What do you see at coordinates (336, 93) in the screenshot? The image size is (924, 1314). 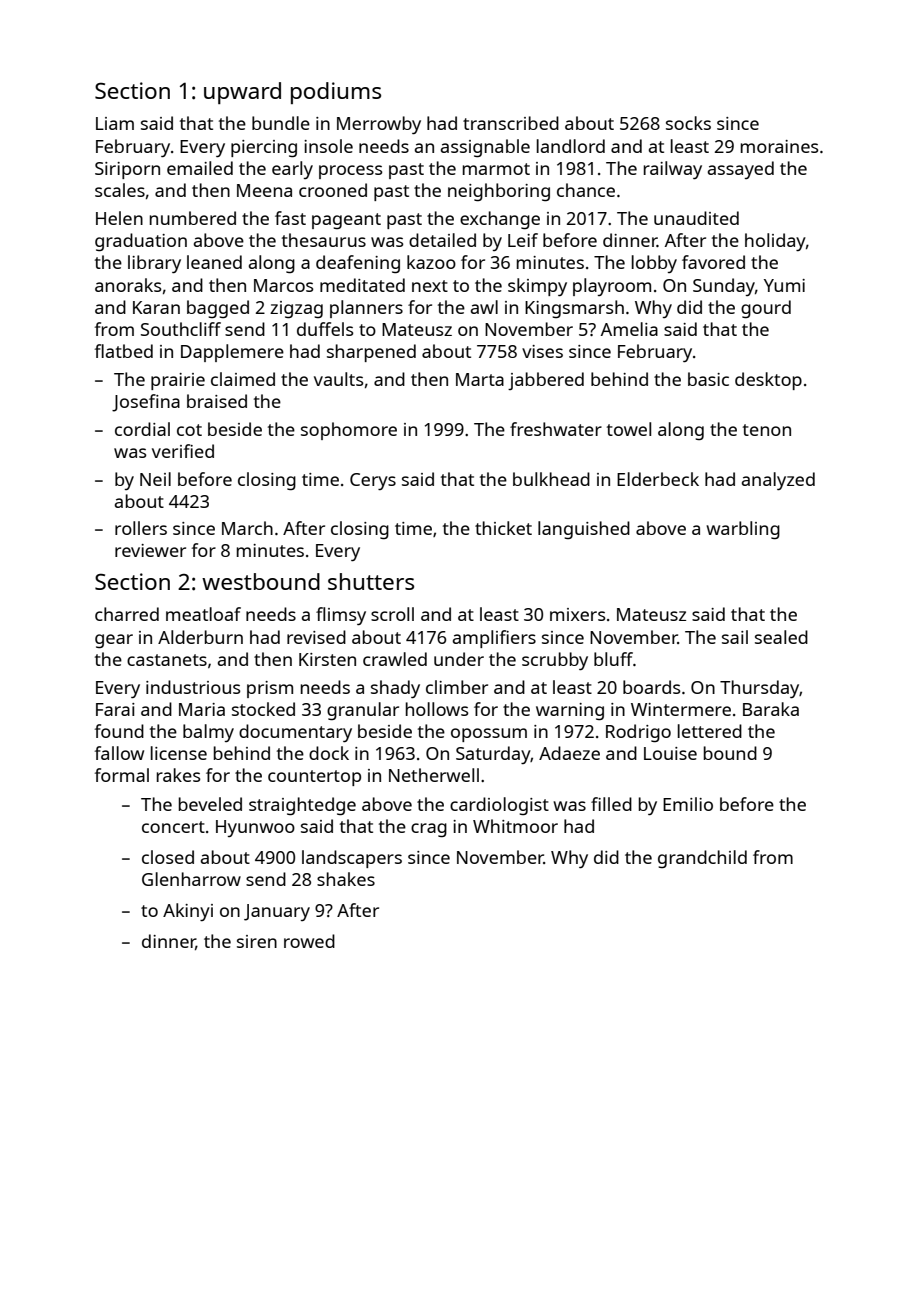 I see `podiums` at bounding box center [336, 93].
